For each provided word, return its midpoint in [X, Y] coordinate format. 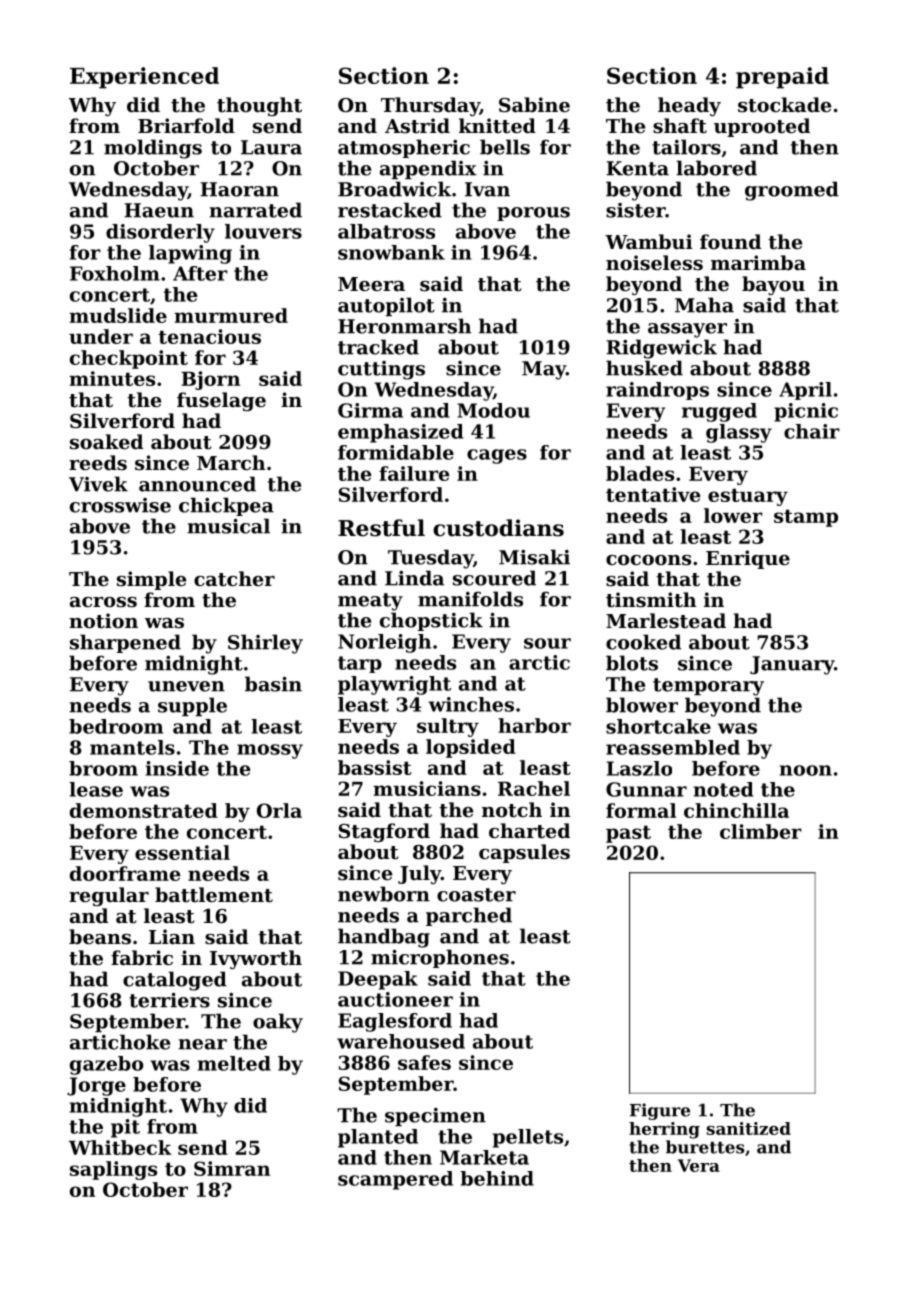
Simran [232, 1168]
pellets [528, 1138]
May [544, 370]
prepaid [782, 78]
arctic [539, 662]
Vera [699, 1165]
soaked [106, 441]
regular [109, 896]
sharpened [125, 643]
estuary [748, 497]
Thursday [430, 106]
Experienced [144, 78]
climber [761, 831]
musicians [427, 788]
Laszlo [639, 768]
